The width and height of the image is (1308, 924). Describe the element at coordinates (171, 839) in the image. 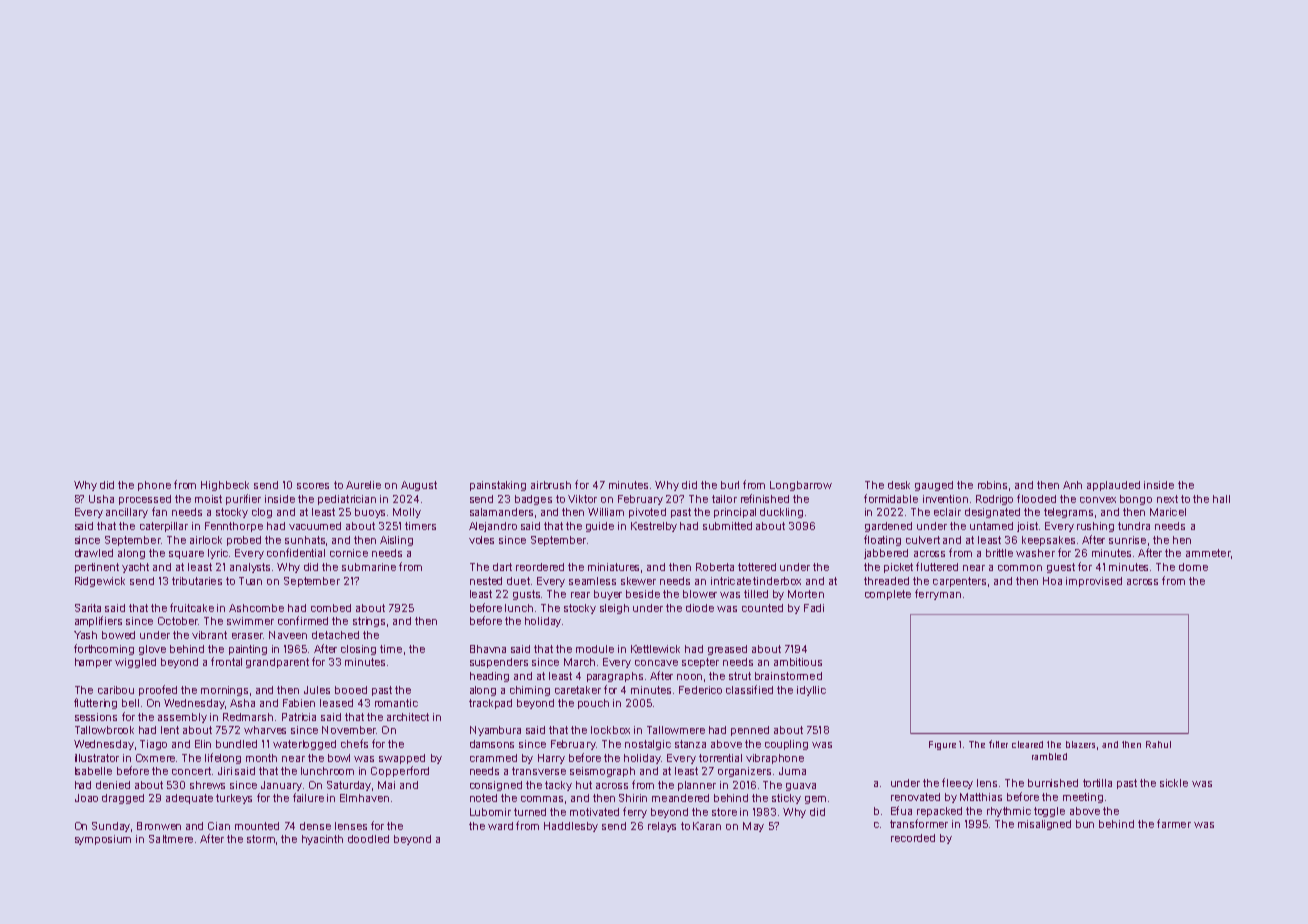

I see `Saltmere` at that location.
